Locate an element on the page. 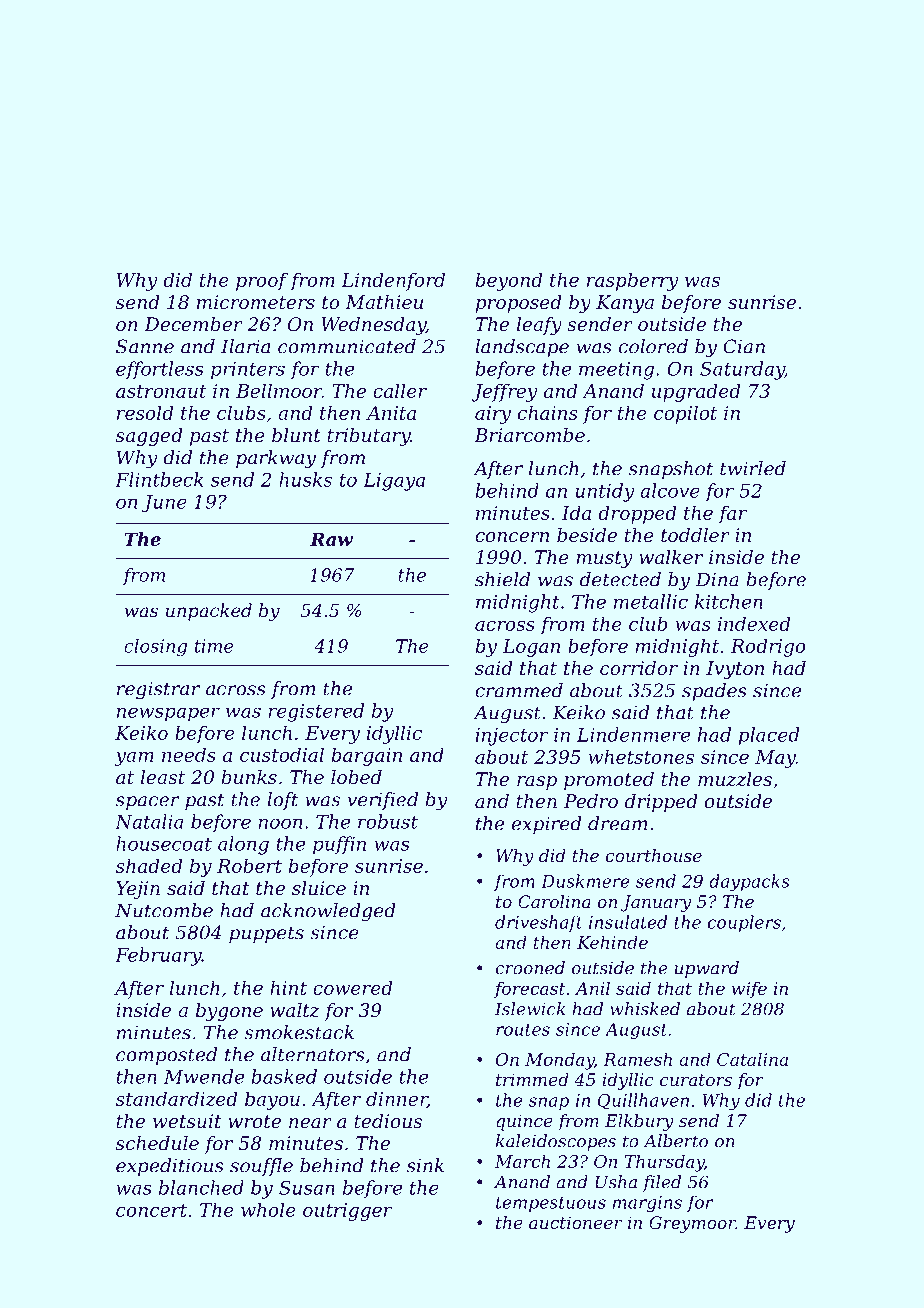 This image has width=924, height=1308. registrar is located at coordinates (158, 690).
